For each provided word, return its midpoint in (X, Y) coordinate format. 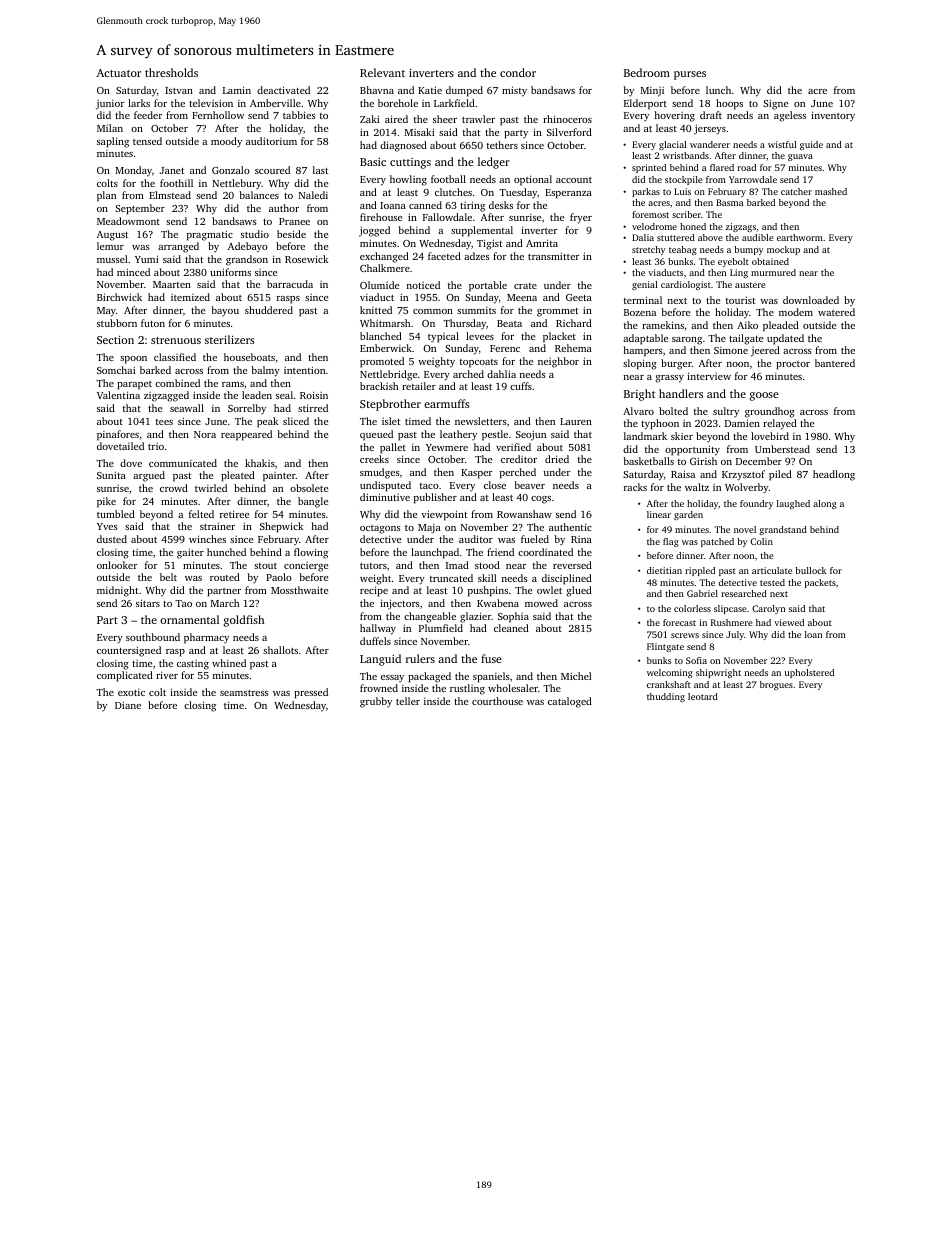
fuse (491, 658)
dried (557, 459)
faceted (444, 256)
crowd (174, 488)
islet (391, 421)
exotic (131, 692)
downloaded (811, 300)
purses (690, 75)
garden (688, 515)
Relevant (382, 72)
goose (764, 396)
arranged (178, 247)
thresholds (171, 72)
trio (156, 446)
